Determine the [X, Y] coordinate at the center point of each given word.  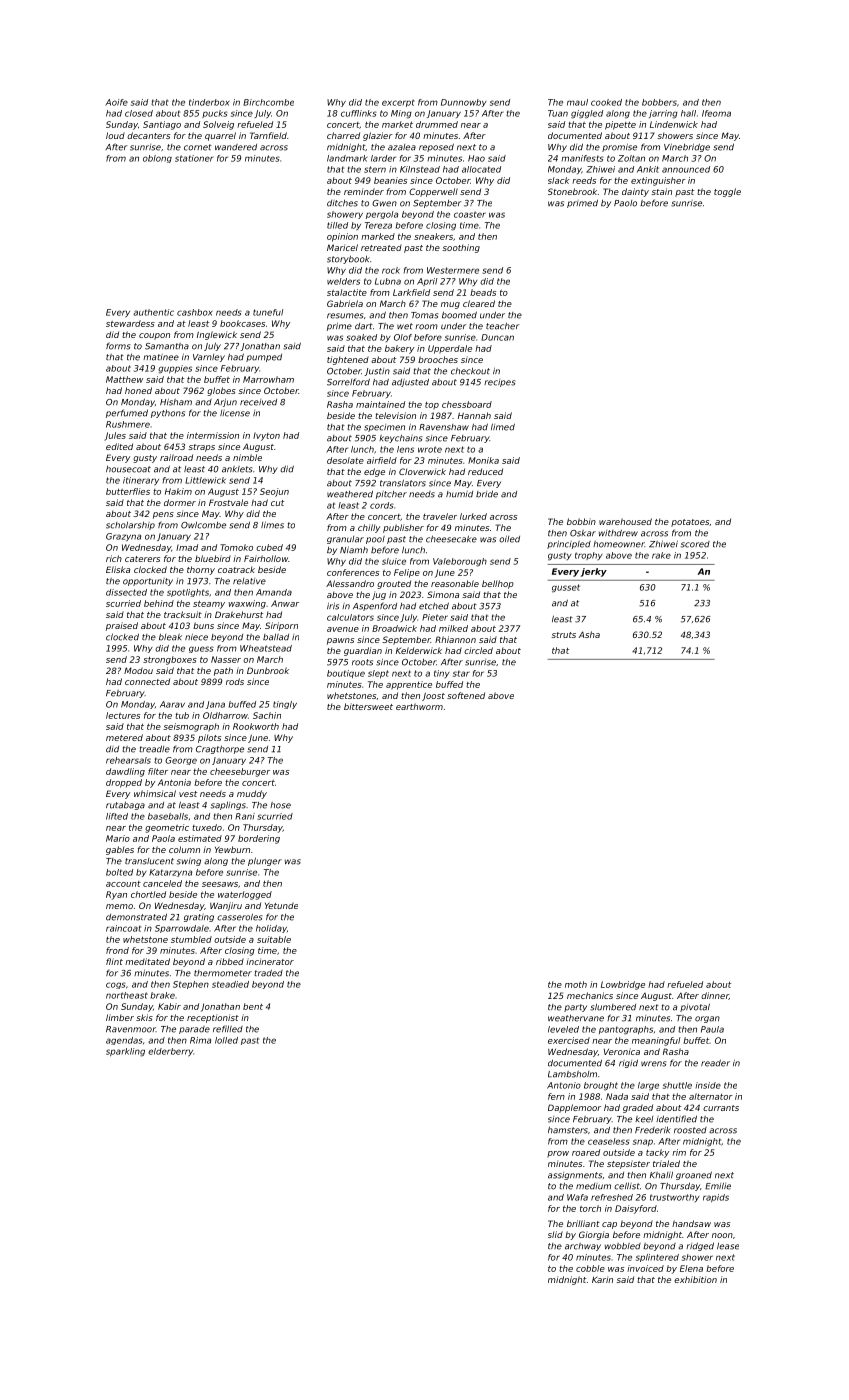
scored [695, 544]
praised [122, 626]
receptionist [213, 1018]
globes [221, 391]
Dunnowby [464, 103]
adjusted [410, 382]
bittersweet [368, 706]
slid [555, 1234]
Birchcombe [268, 102]
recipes [499, 383]
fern [556, 1096]
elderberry [170, 1052]
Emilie [718, 1186]
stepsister [628, 1164]
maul [577, 102]
